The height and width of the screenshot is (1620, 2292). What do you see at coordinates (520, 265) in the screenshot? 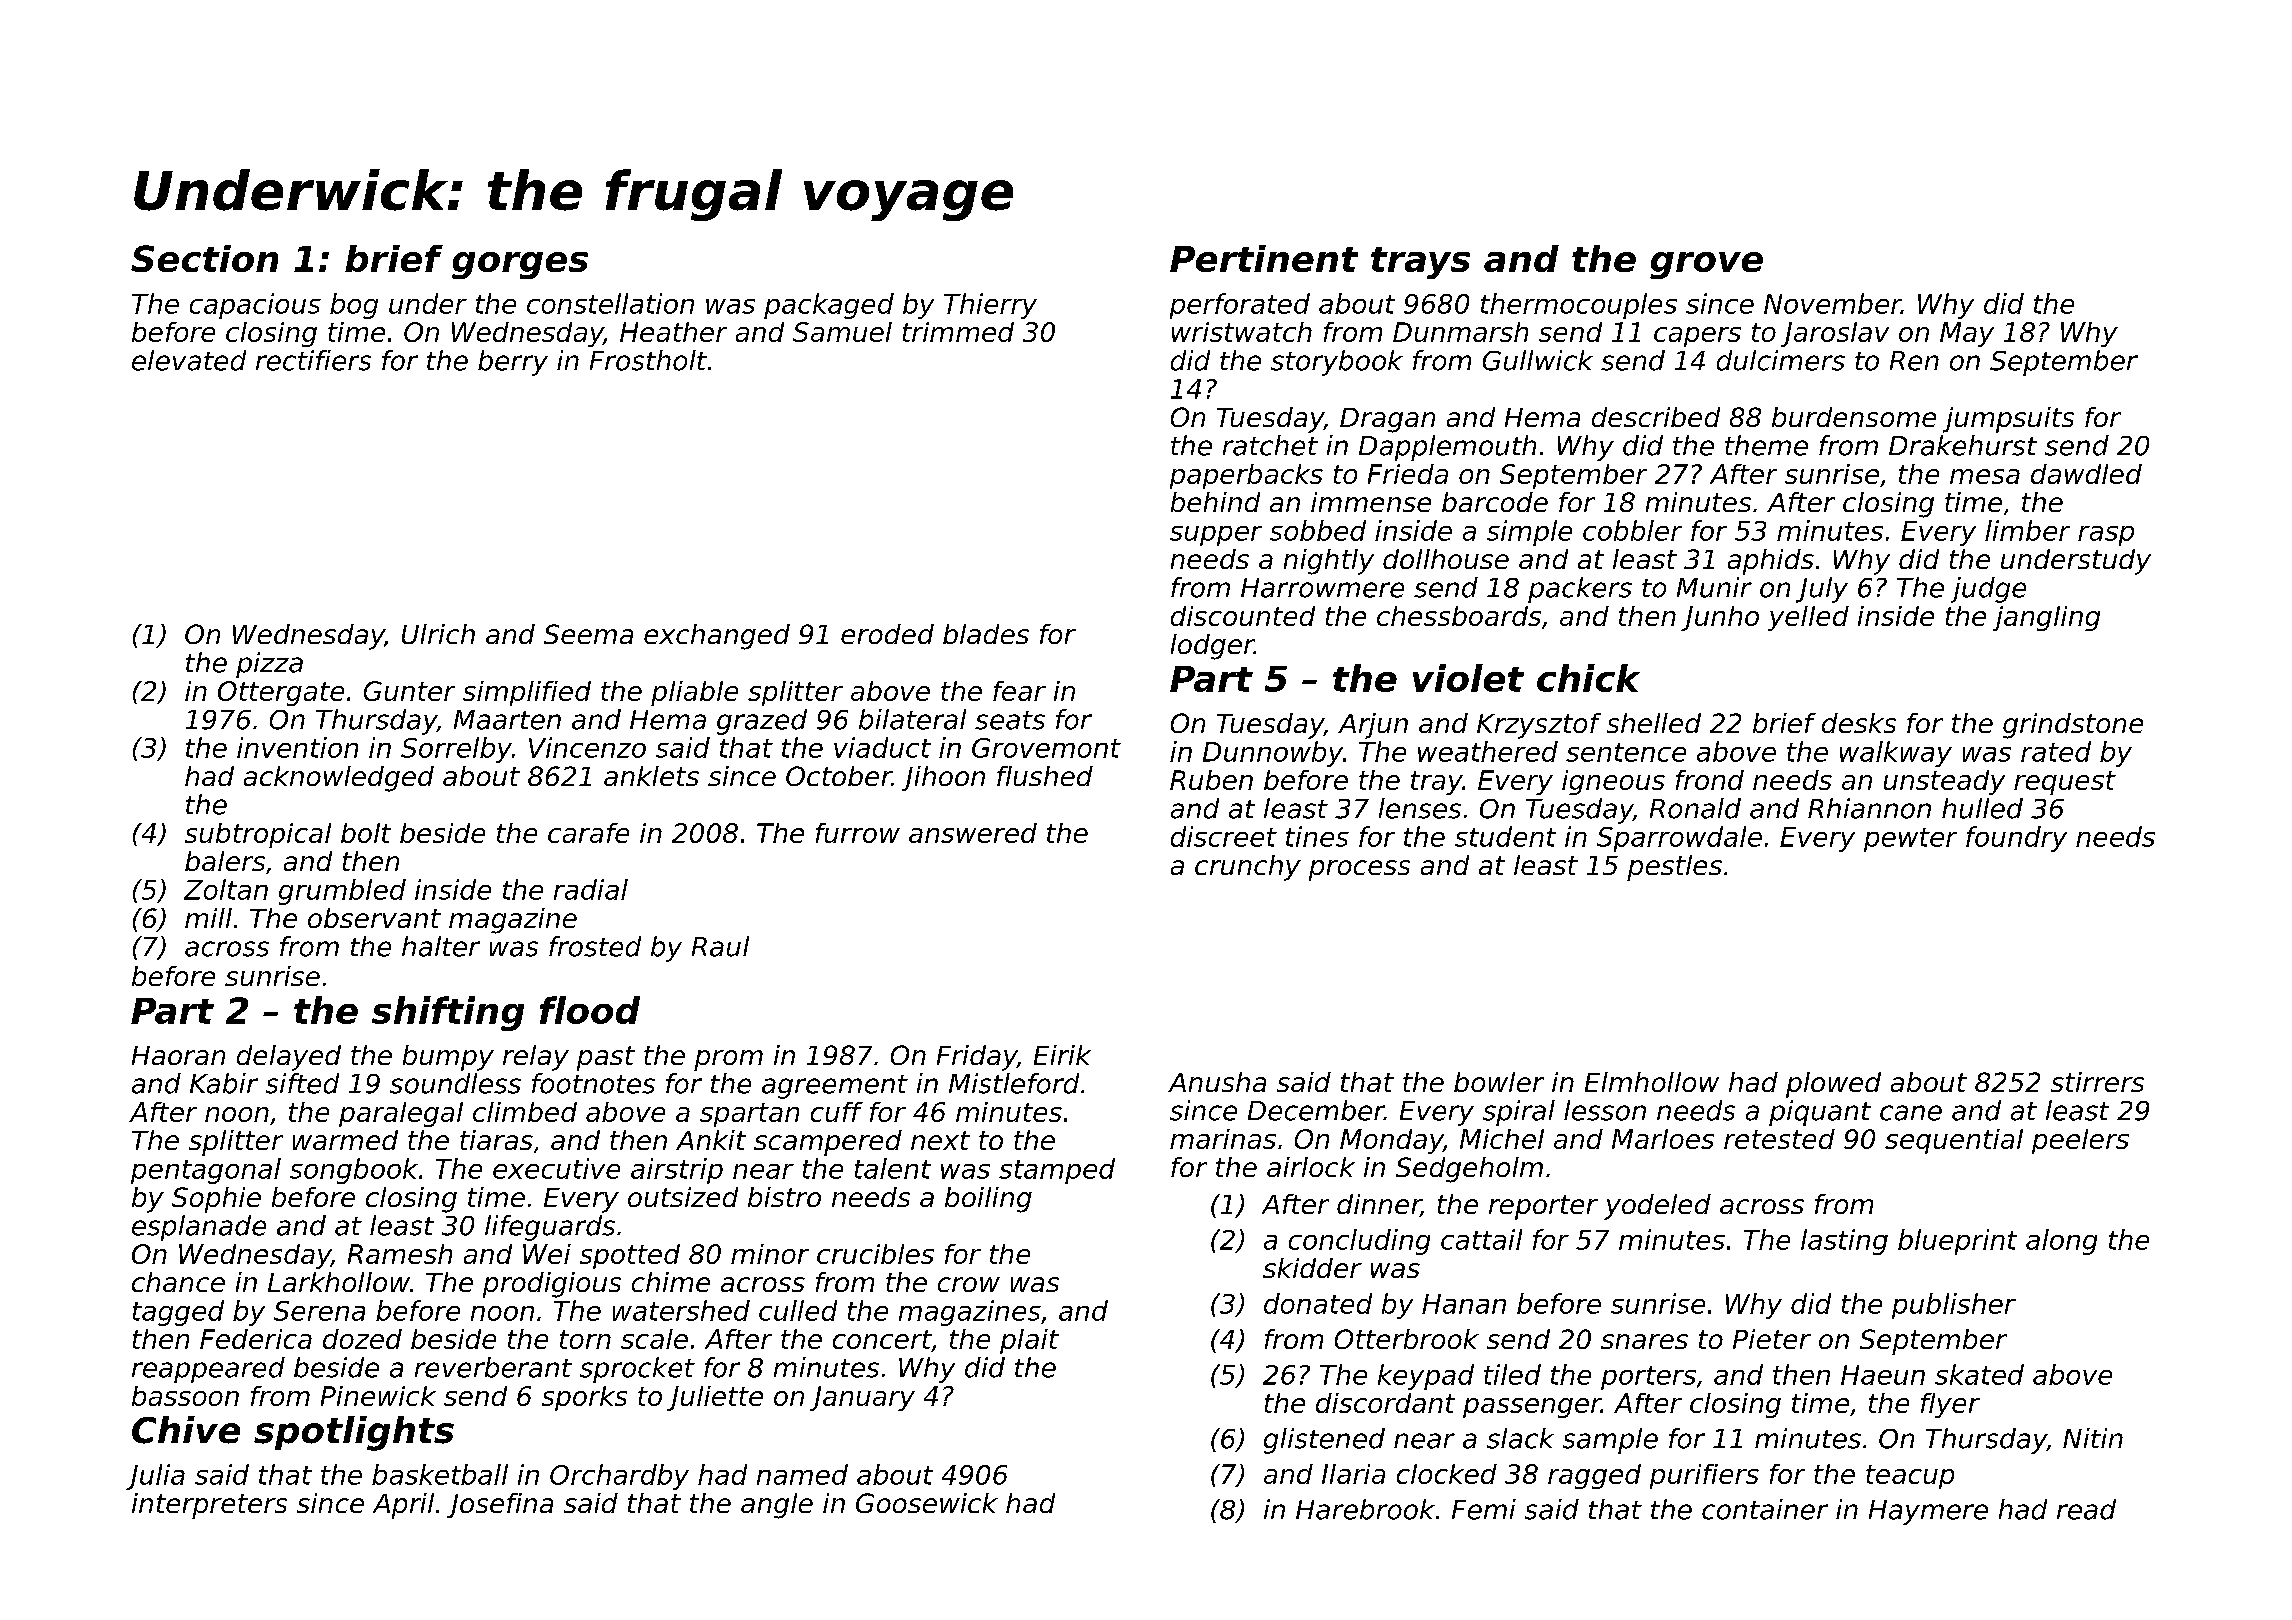
I see `gorges` at bounding box center [520, 265].
